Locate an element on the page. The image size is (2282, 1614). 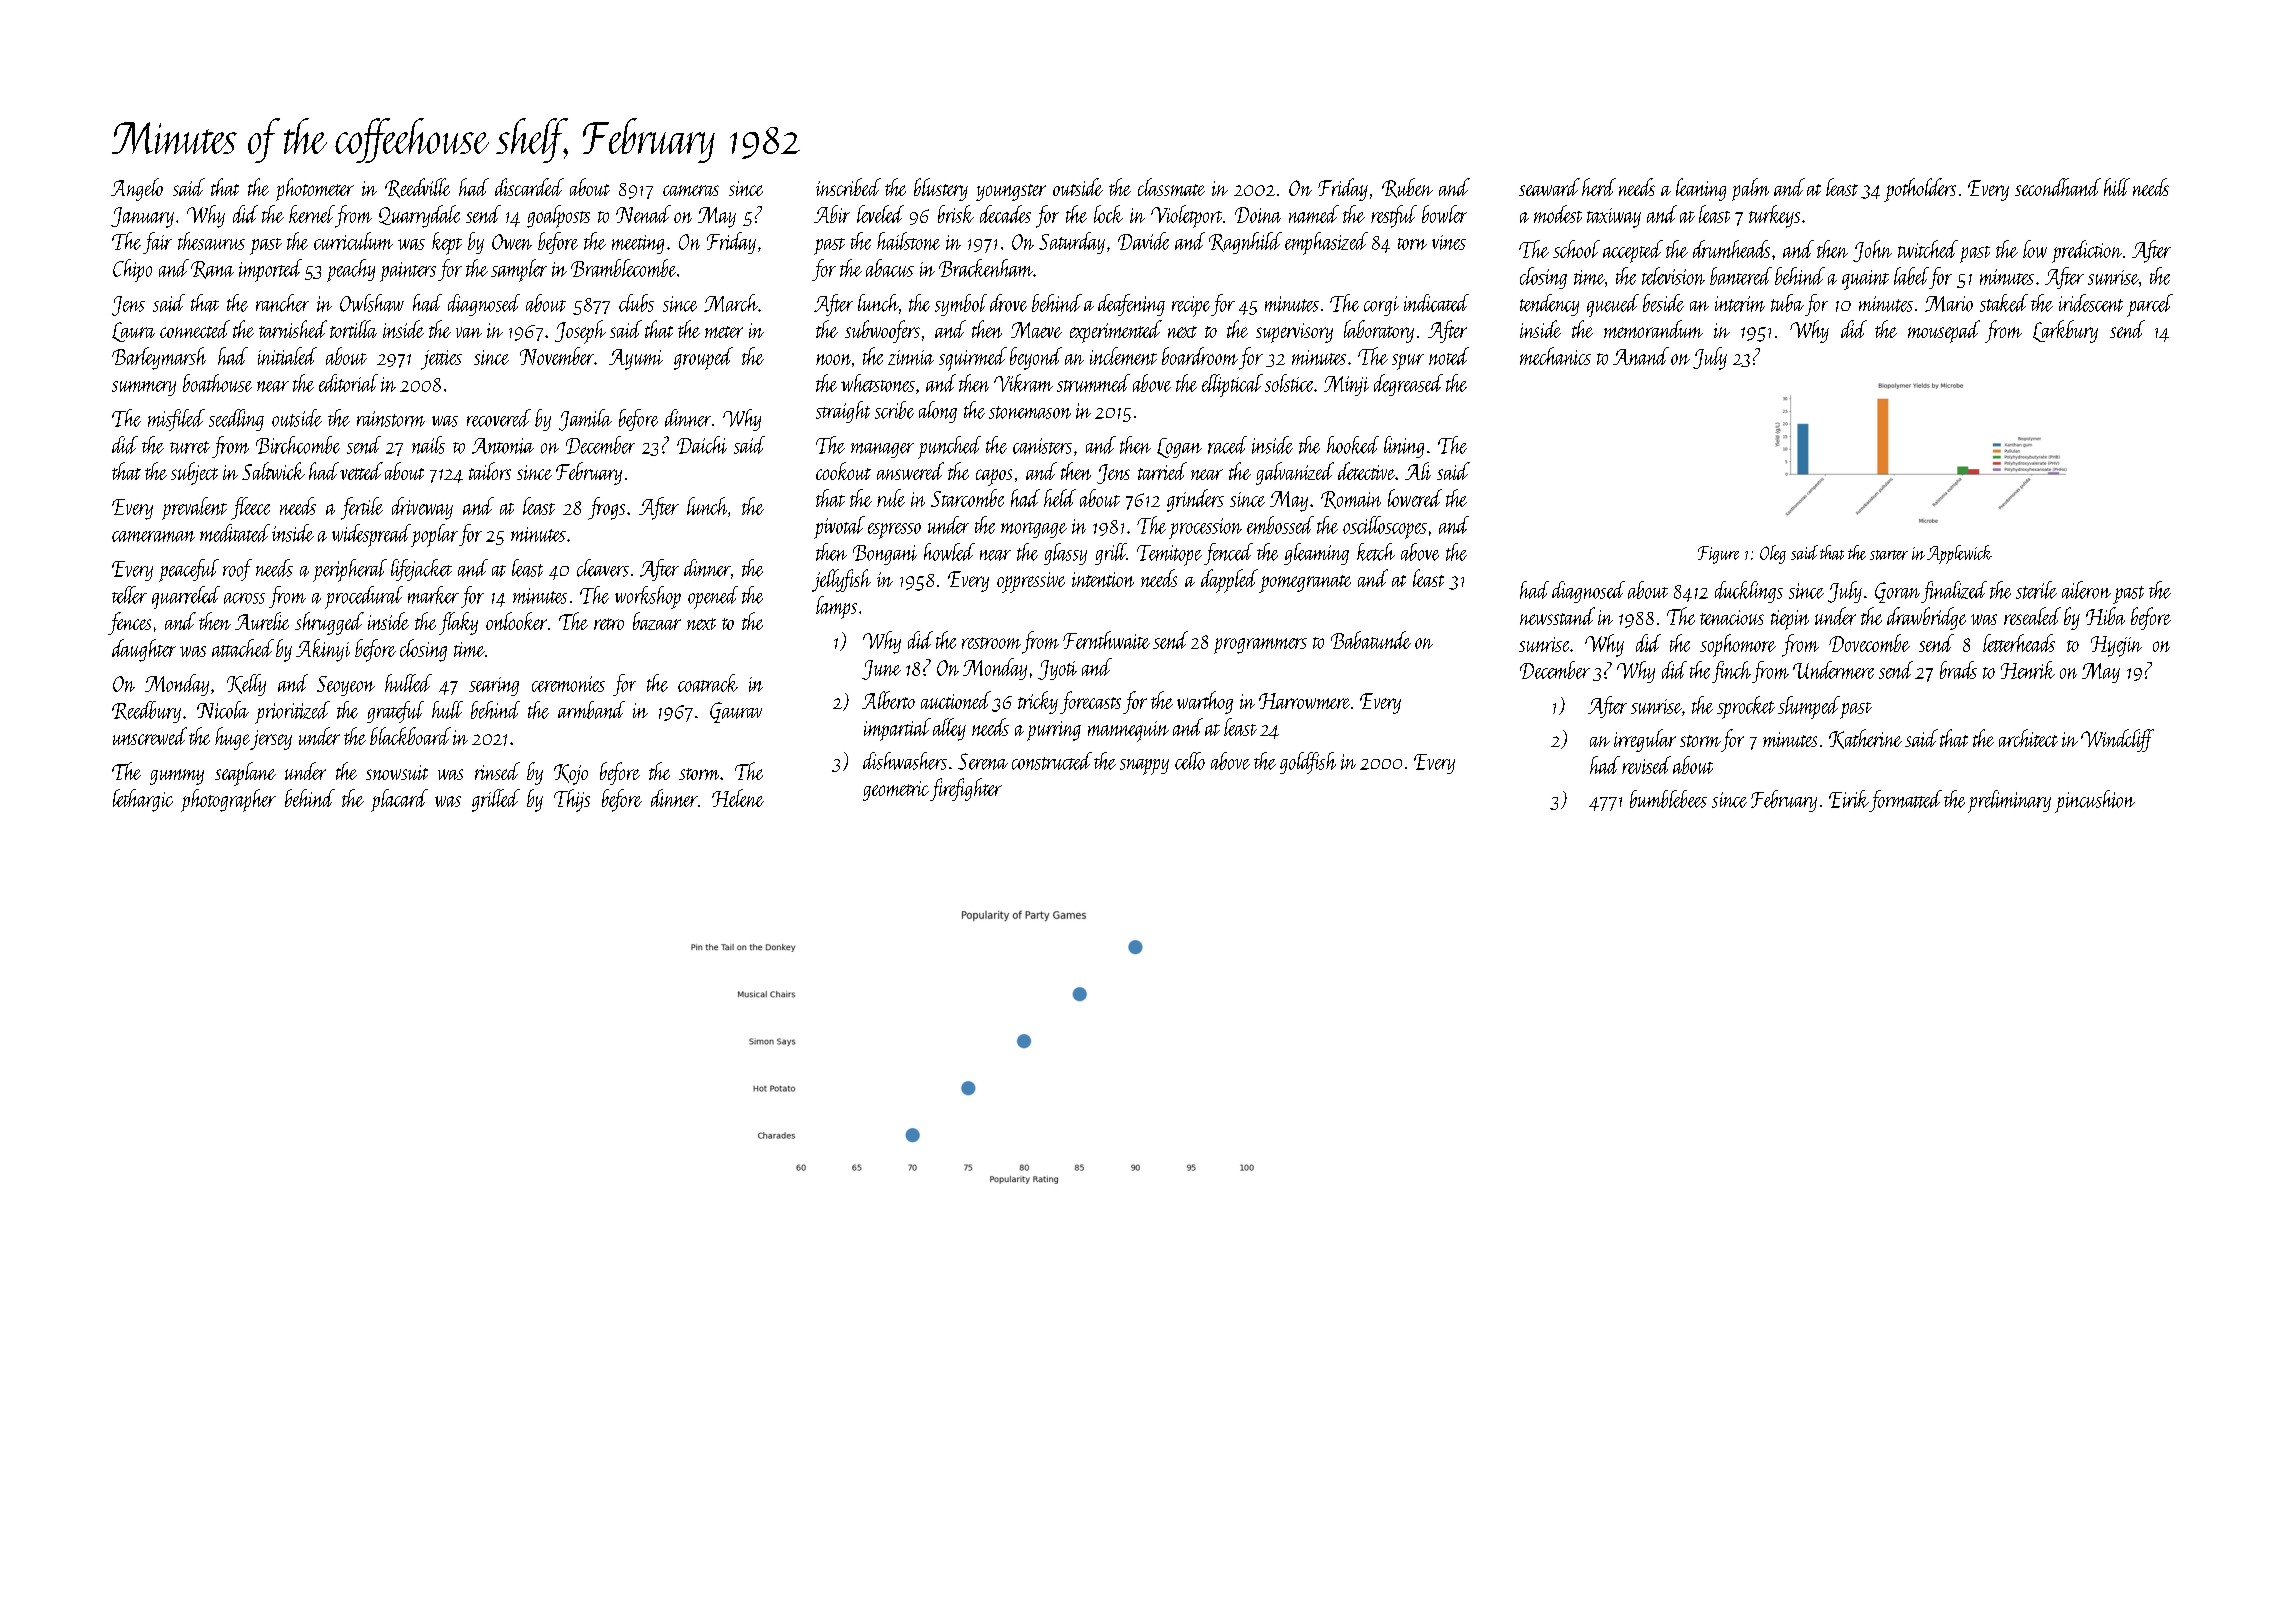
punched is located at coordinates (949, 447).
